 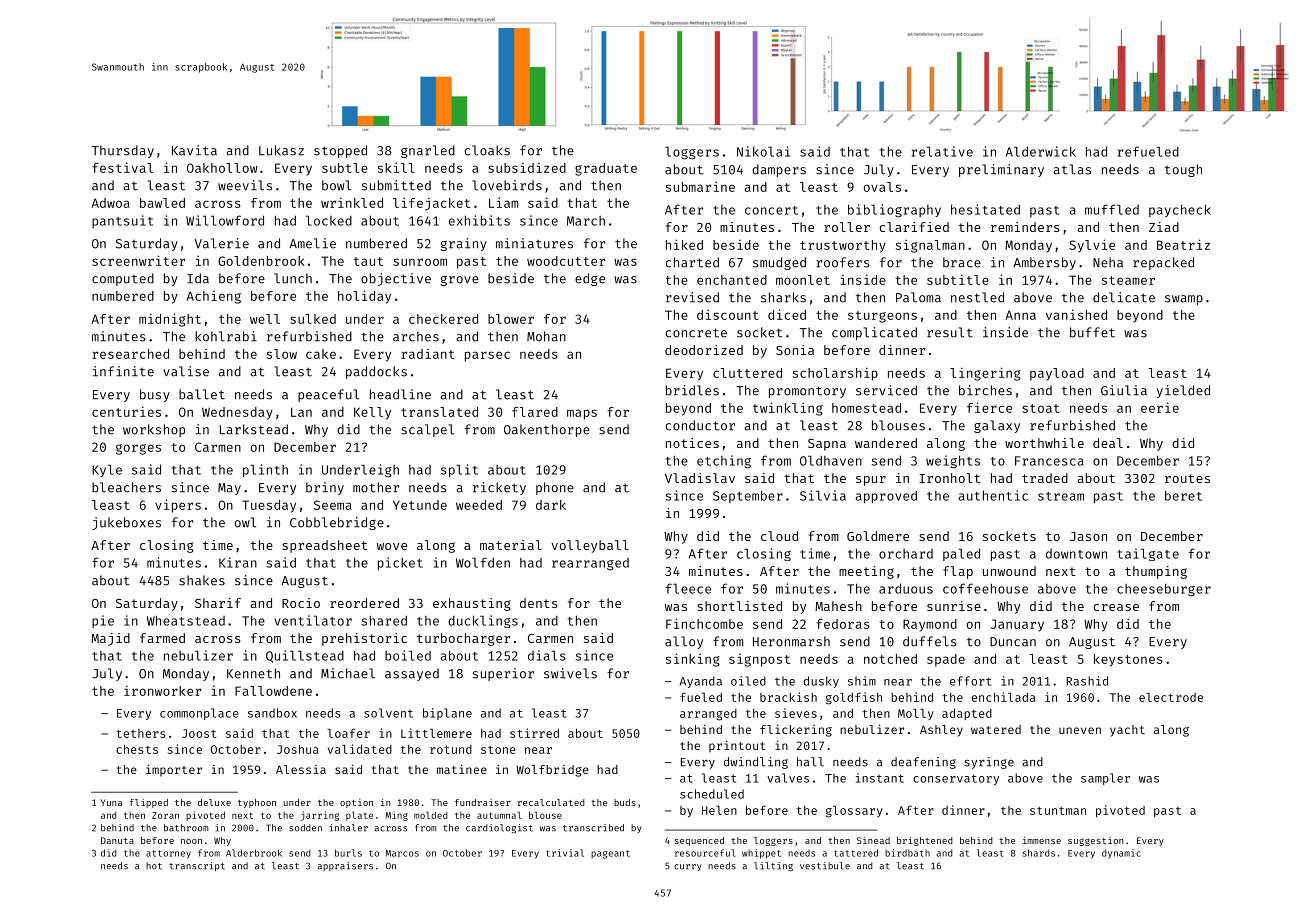 I want to click on Nikolai, so click(x=763, y=151).
